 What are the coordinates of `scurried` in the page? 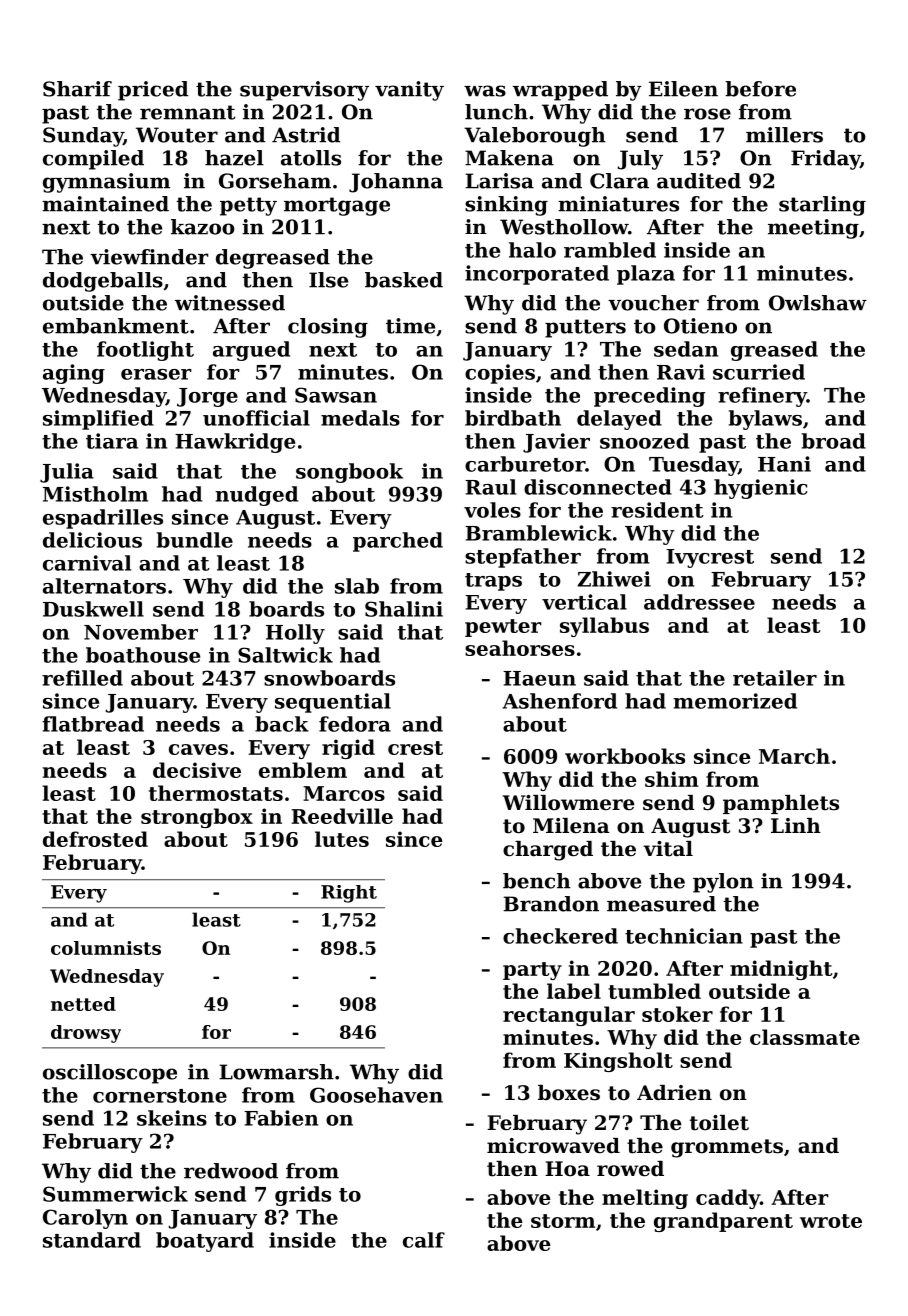 It's located at (759, 372).
